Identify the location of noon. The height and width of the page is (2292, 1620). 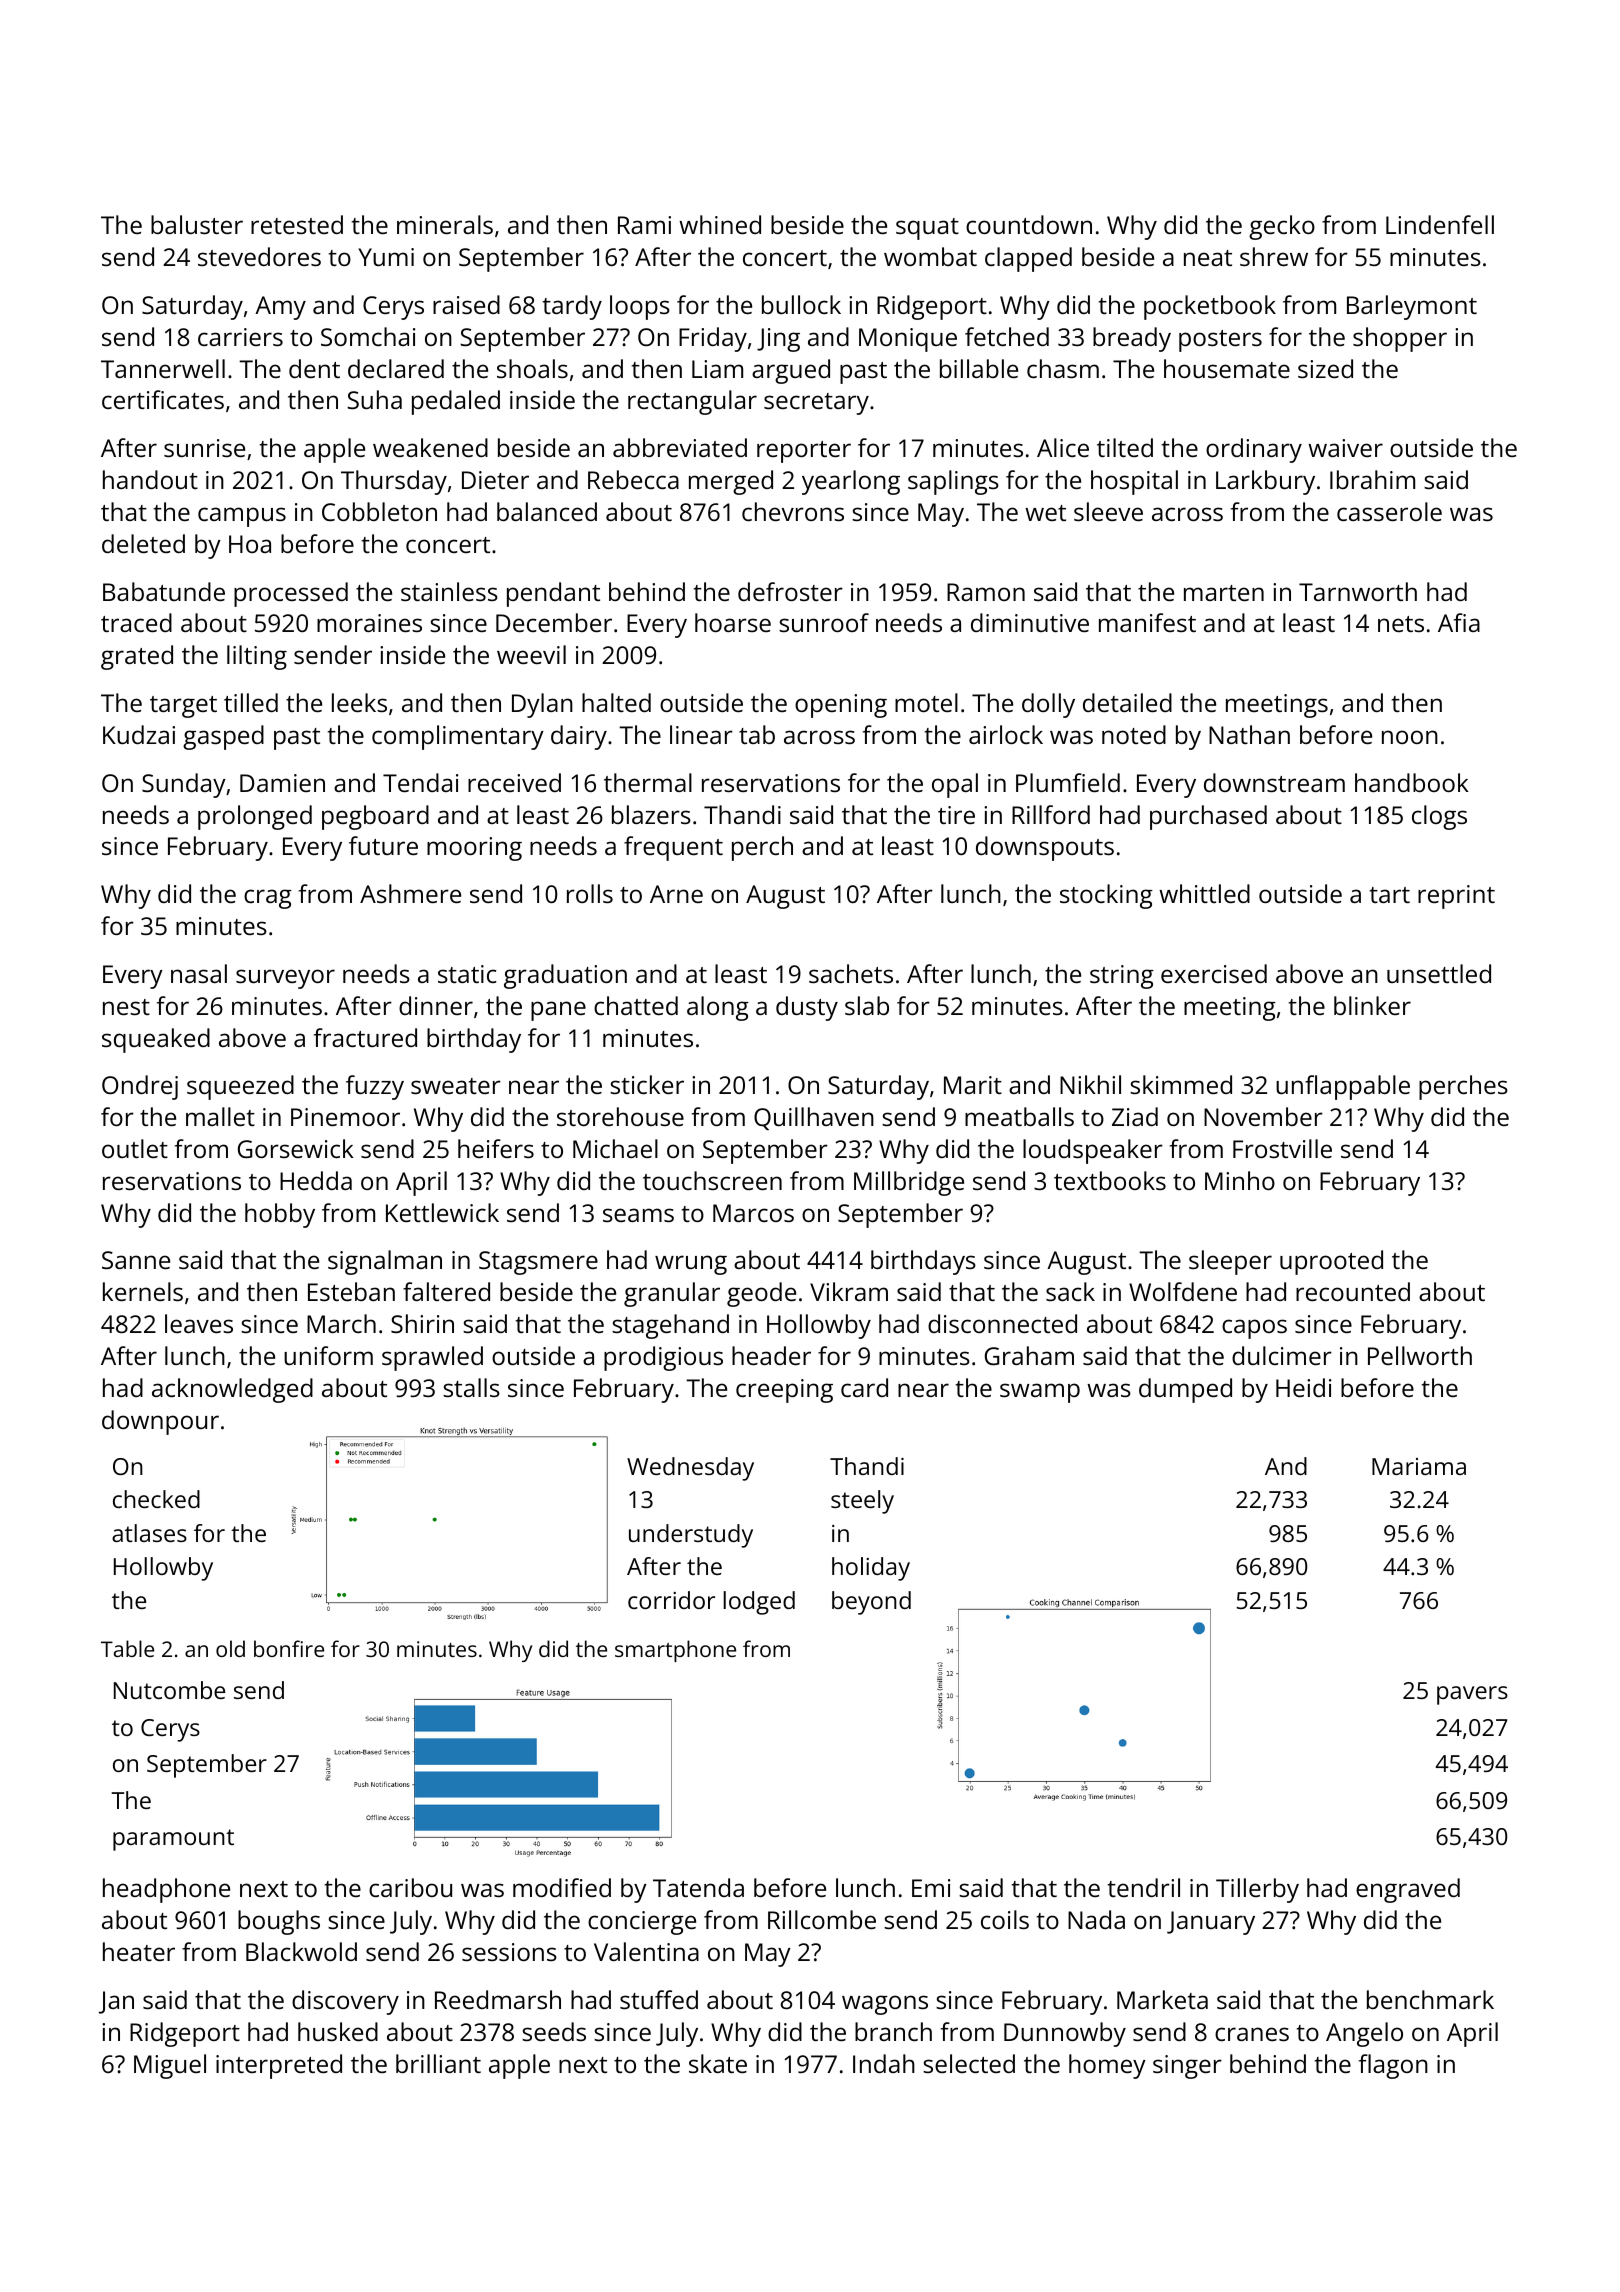
(1410, 737).
